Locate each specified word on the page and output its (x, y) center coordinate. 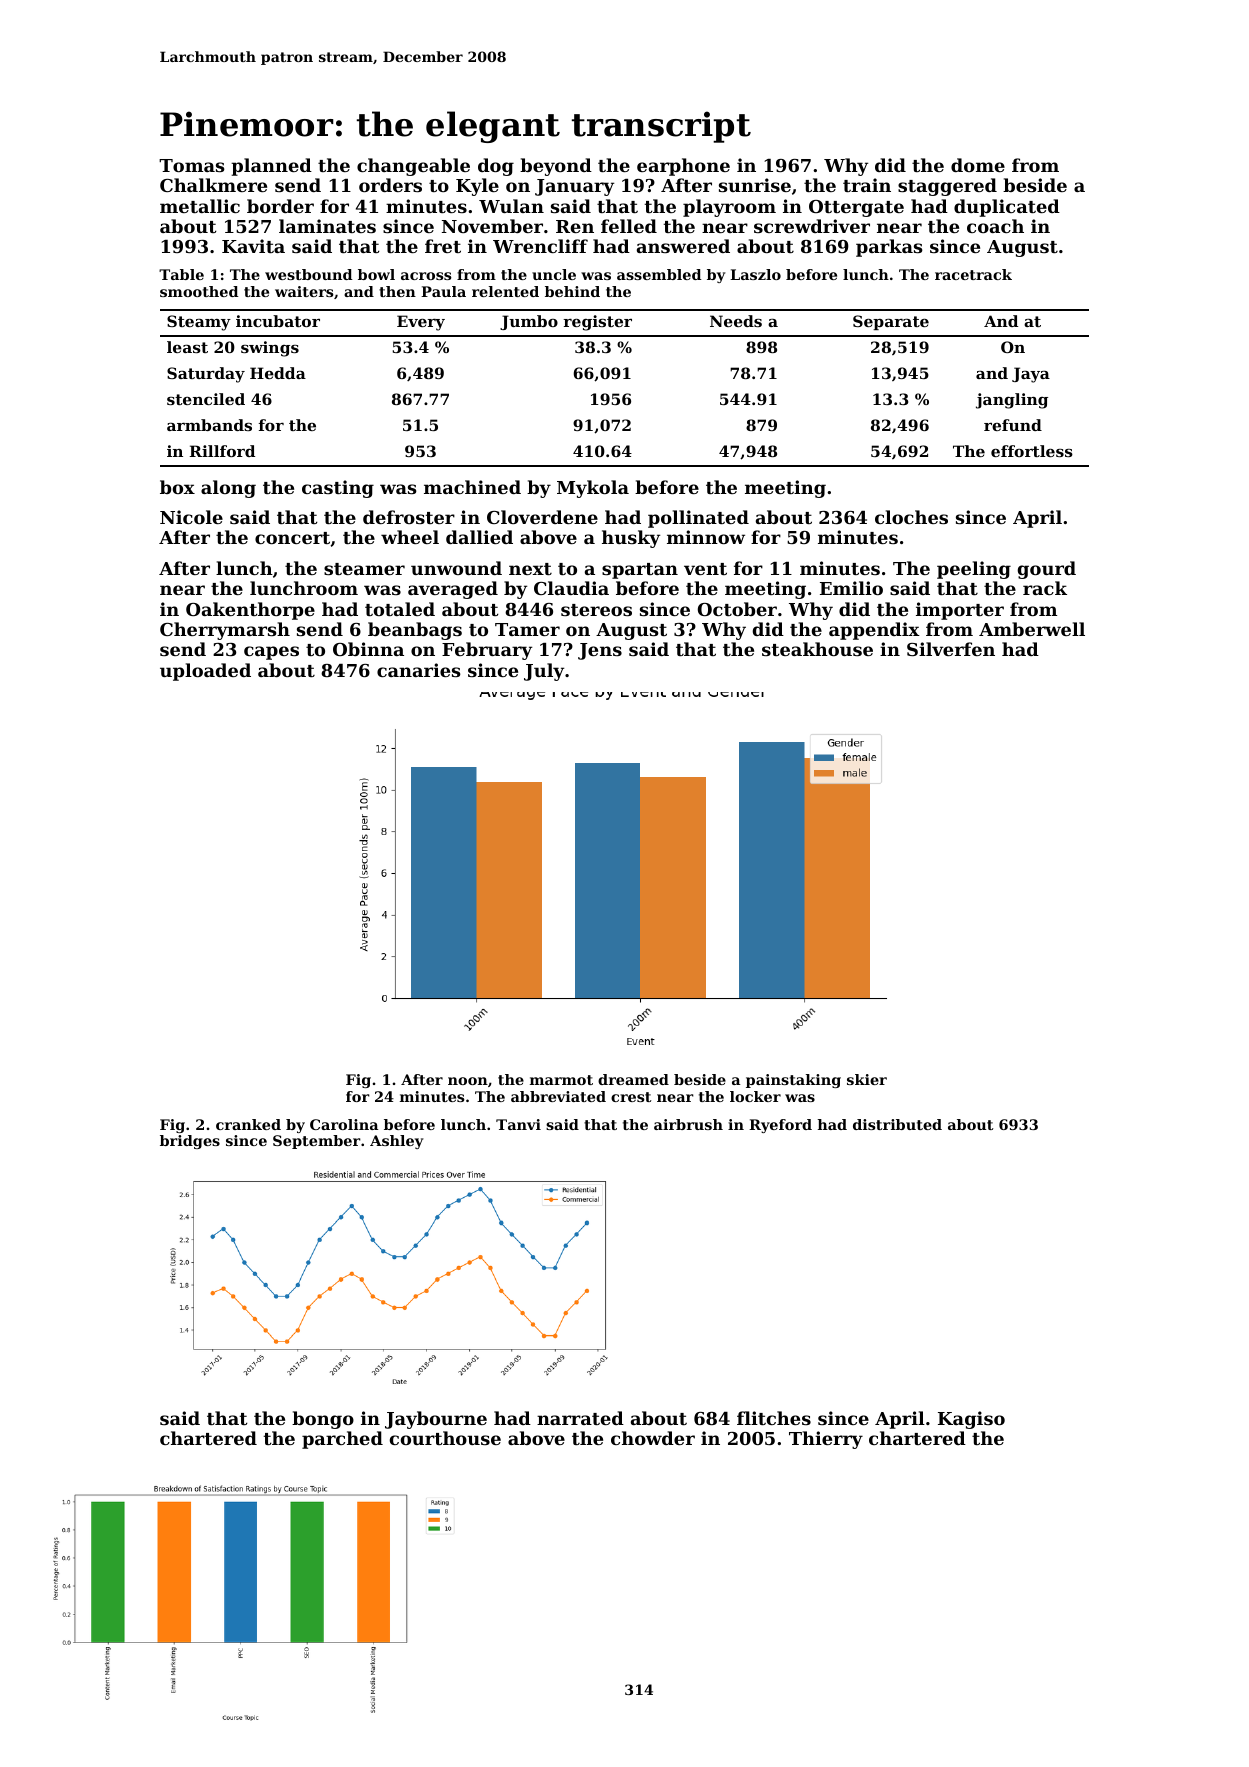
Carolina (344, 1124)
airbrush (688, 1124)
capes (271, 653)
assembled (659, 274)
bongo (323, 1420)
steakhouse (817, 649)
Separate (891, 322)
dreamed (633, 1079)
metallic (200, 206)
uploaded (205, 672)
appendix (874, 631)
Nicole (191, 517)
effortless (1032, 451)
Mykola (593, 489)
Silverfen (951, 649)
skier (867, 1079)
